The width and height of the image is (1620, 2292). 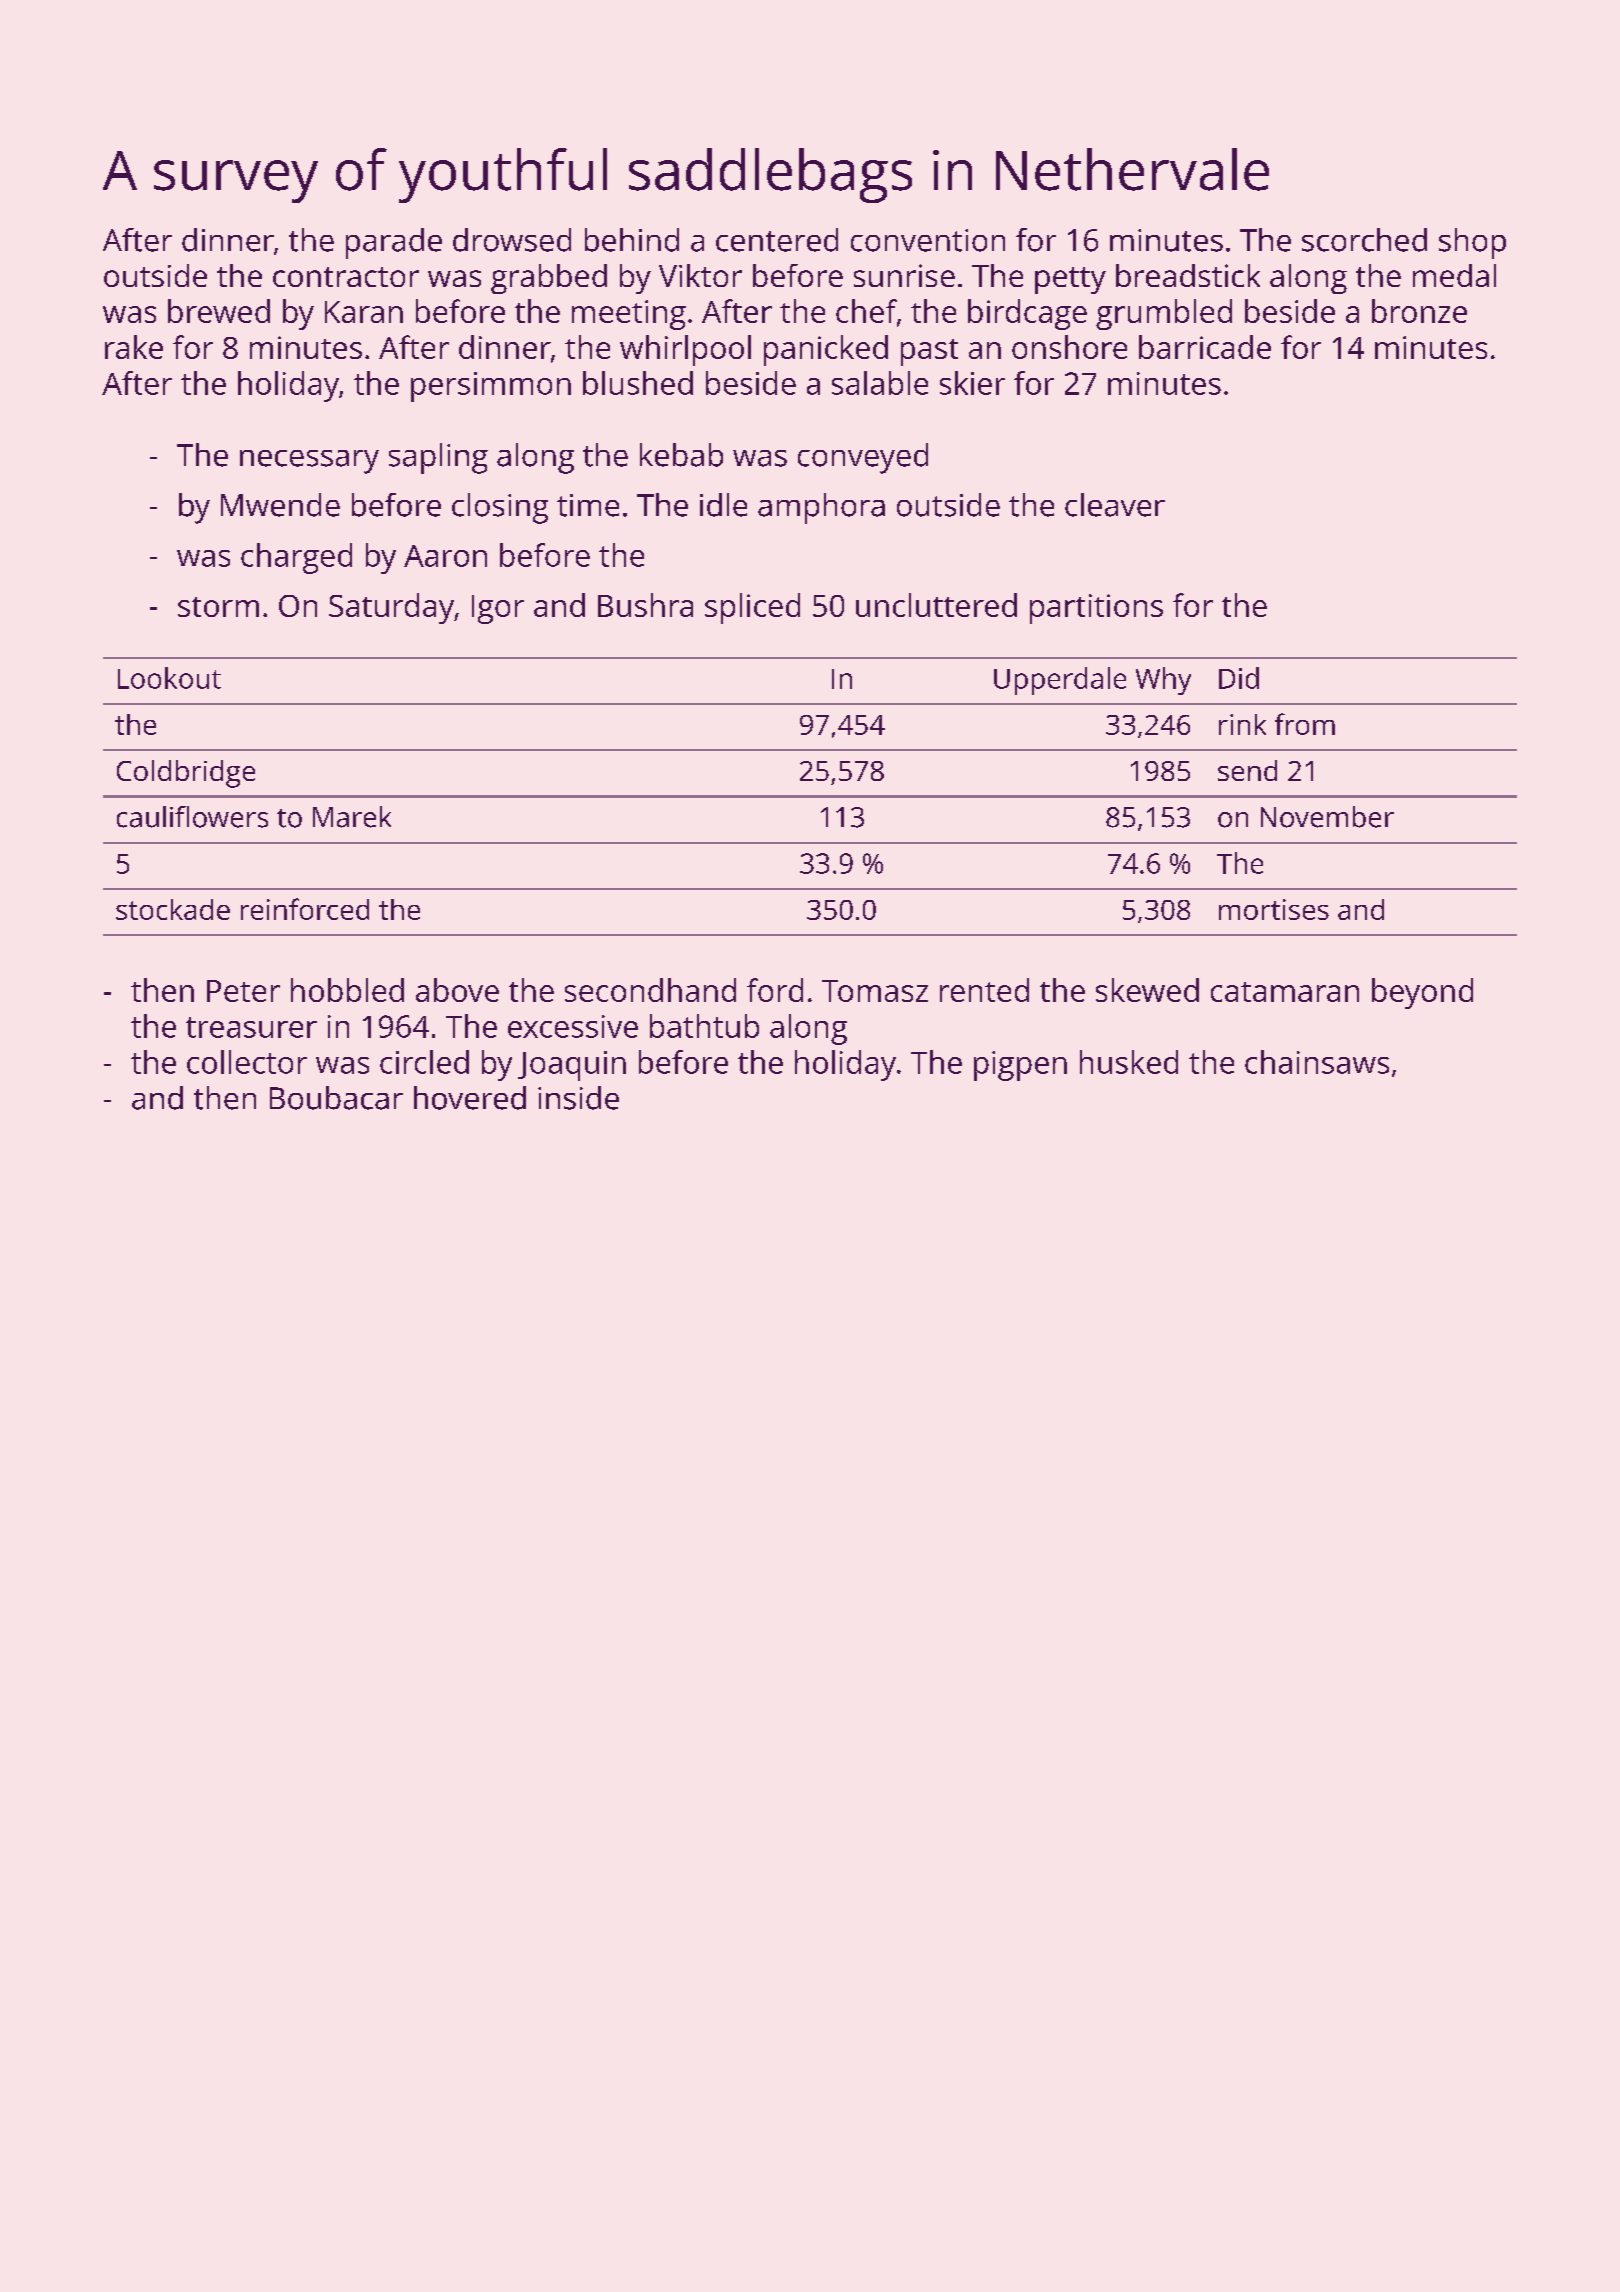 I want to click on grumbled, so click(x=1164, y=314).
